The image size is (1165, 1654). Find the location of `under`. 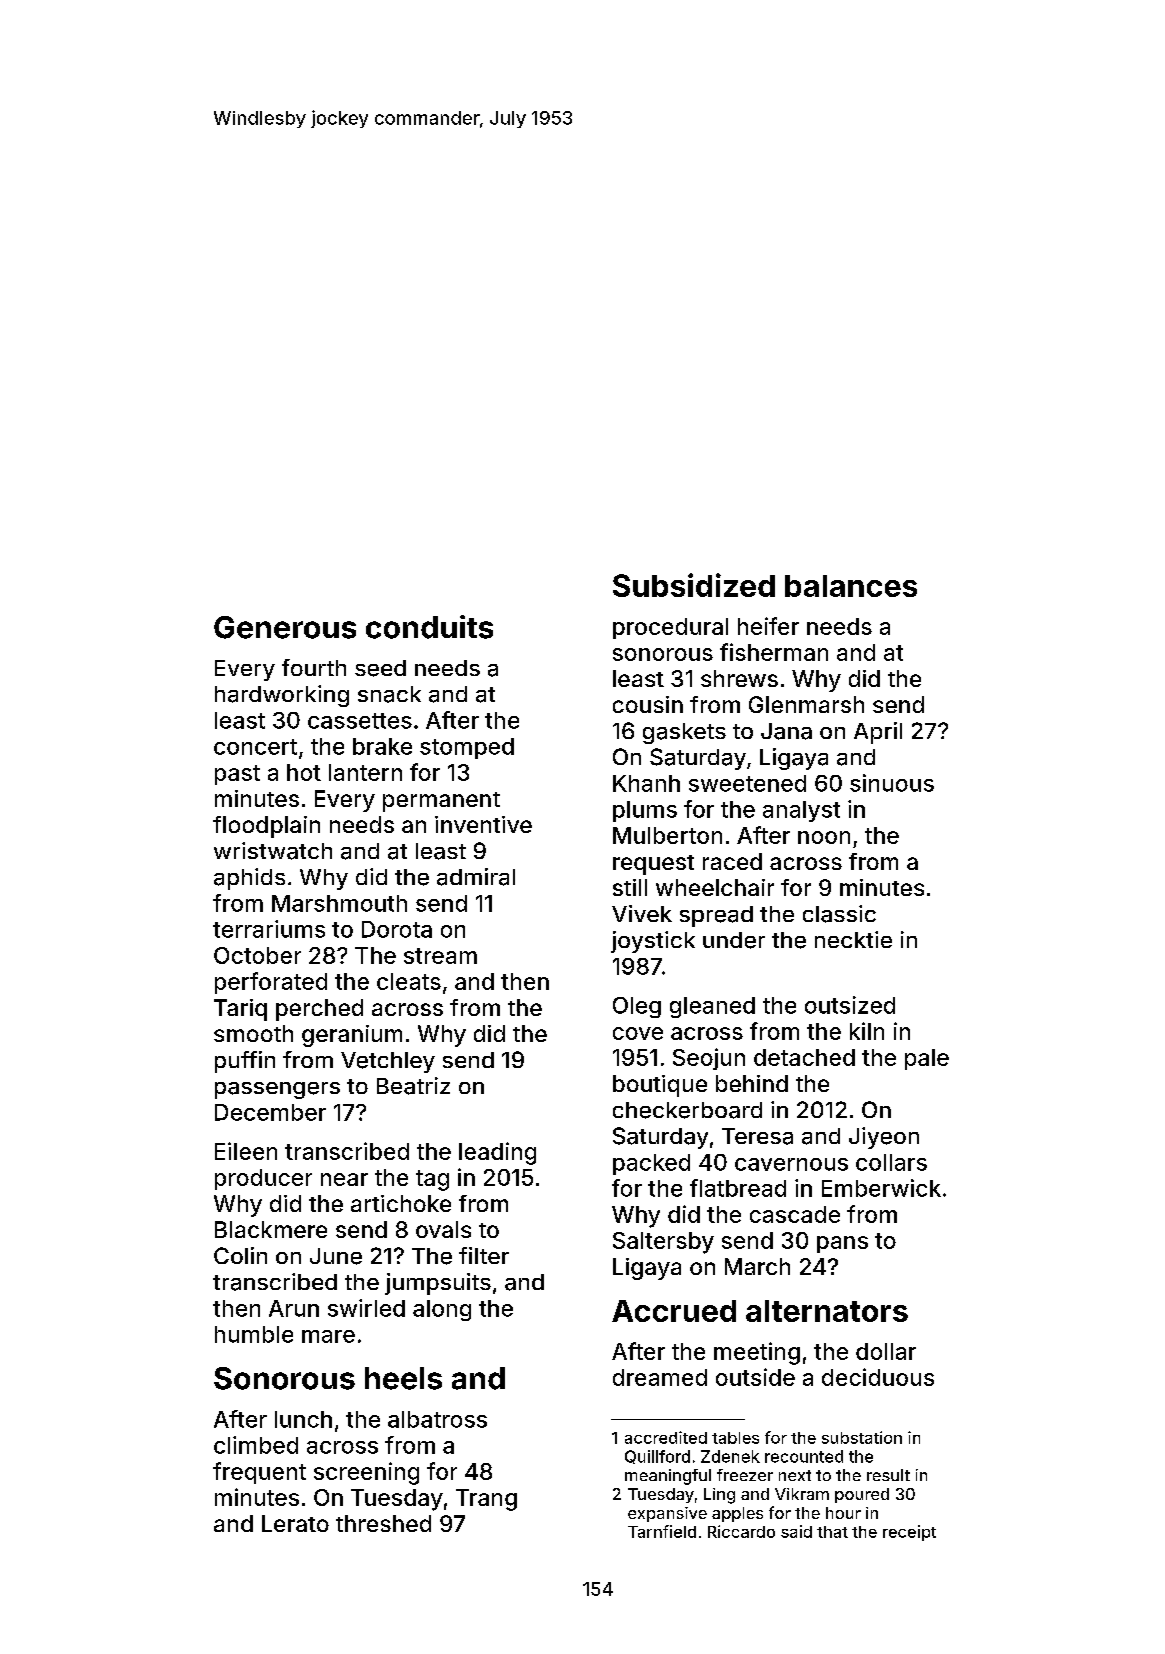

under is located at coordinates (734, 940).
